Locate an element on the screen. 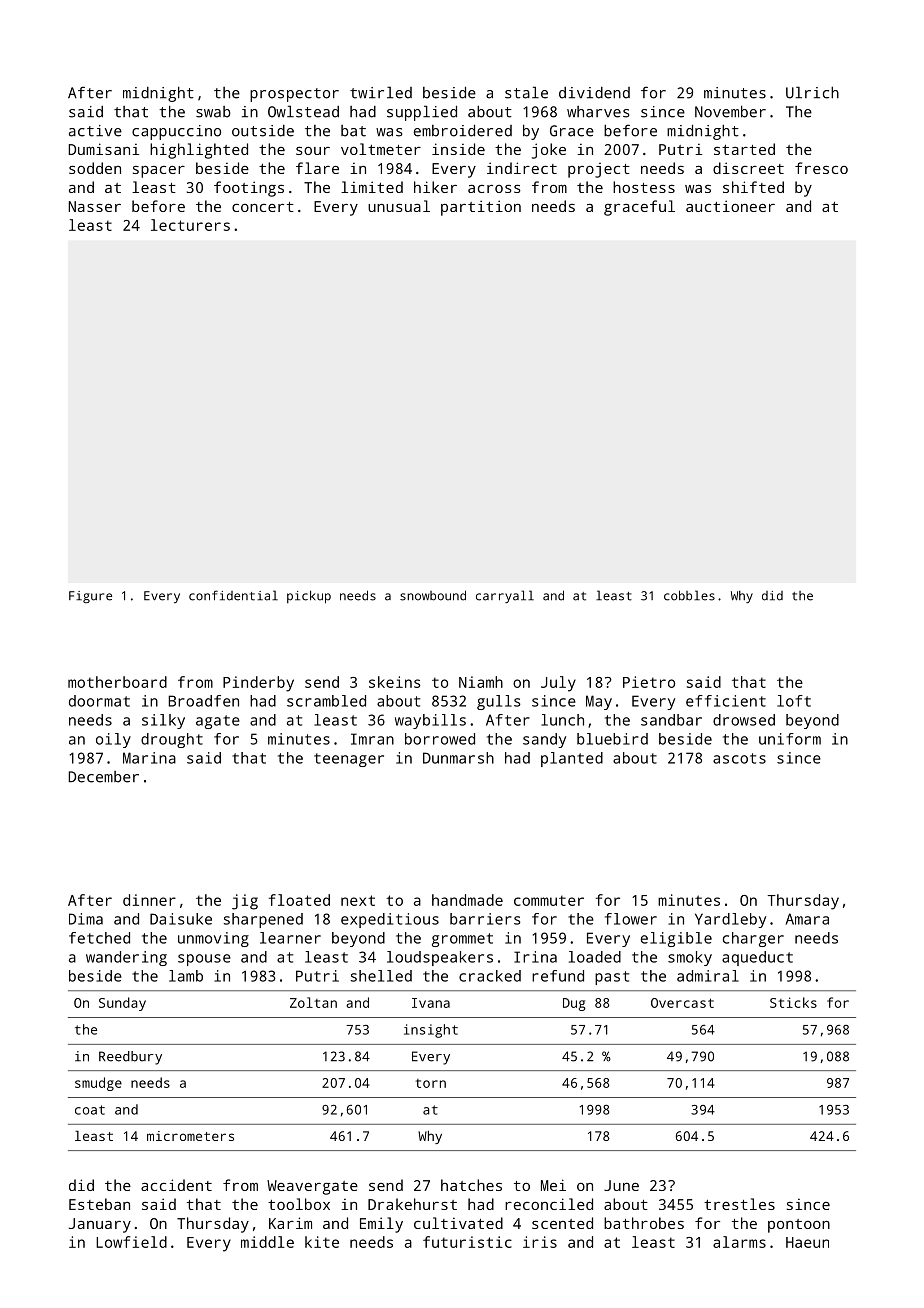 The image size is (924, 1308). Ulrich is located at coordinates (812, 92).
